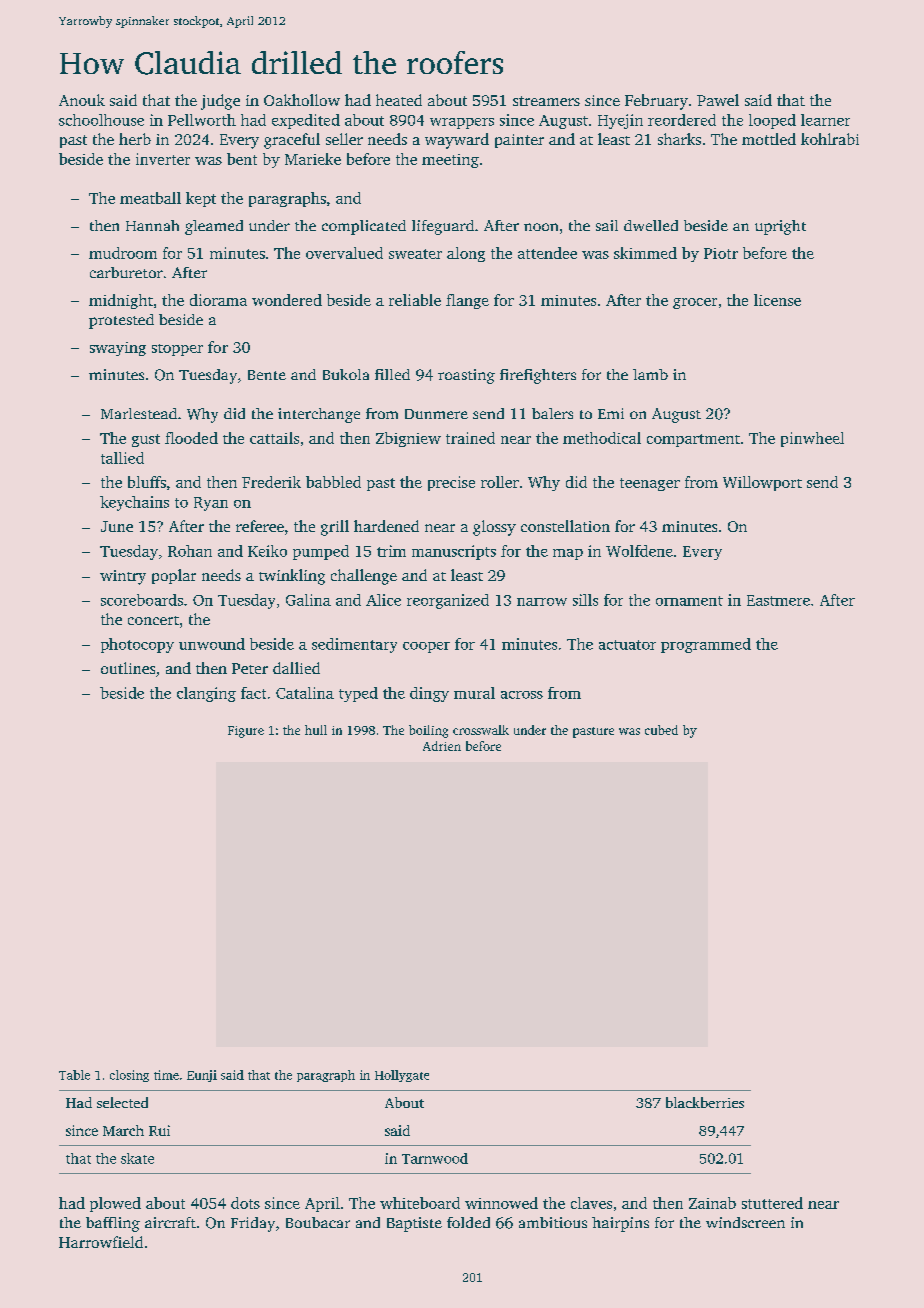  What do you see at coordinates (591, 1203) in the screenshot?
I see `claves` at bounding box center [591, 1203].
